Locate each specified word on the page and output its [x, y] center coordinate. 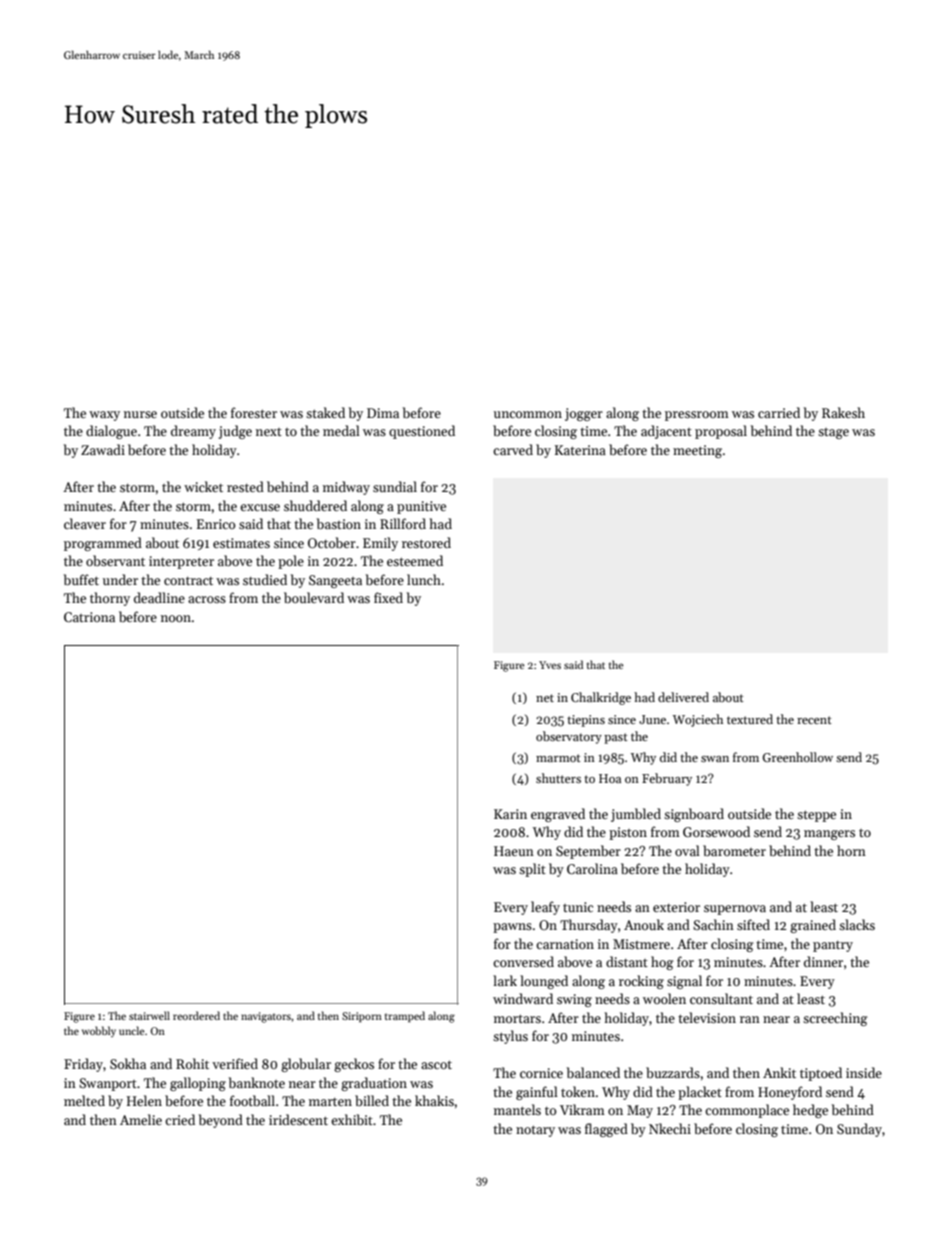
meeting [697, 451]
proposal [721, 432]
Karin [510, 814]
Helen [144, 1100]
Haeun [514, 851]
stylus [510, 1037]
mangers [829, 835]
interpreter [181, 562]
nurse [140, 414]
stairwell [149, 1015]
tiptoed [821, 1074]
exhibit [352, 1119]
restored [426, 542]
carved [513, 449]
